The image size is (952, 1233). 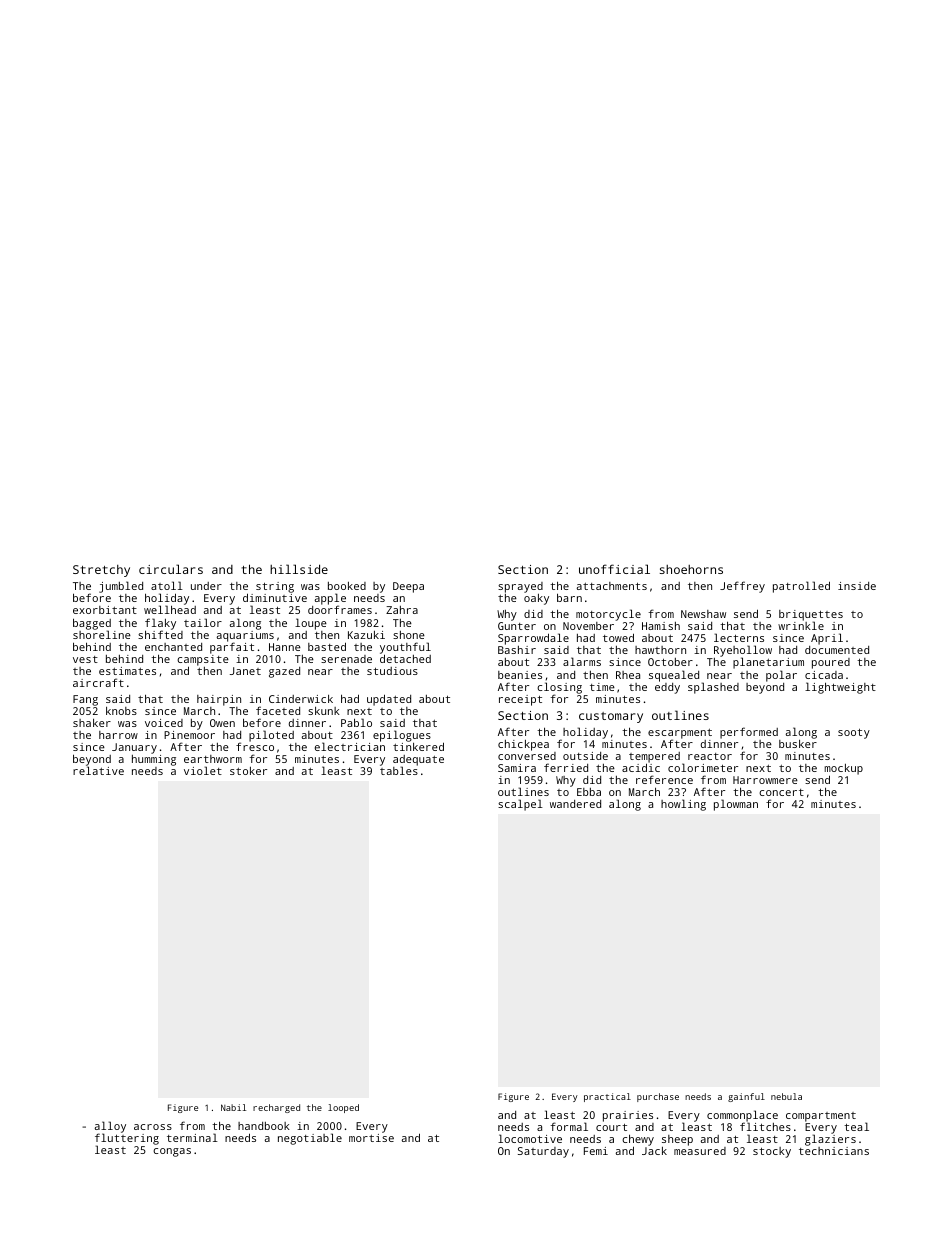 I want to click on Nabil, so click(x=233, y=1107).
